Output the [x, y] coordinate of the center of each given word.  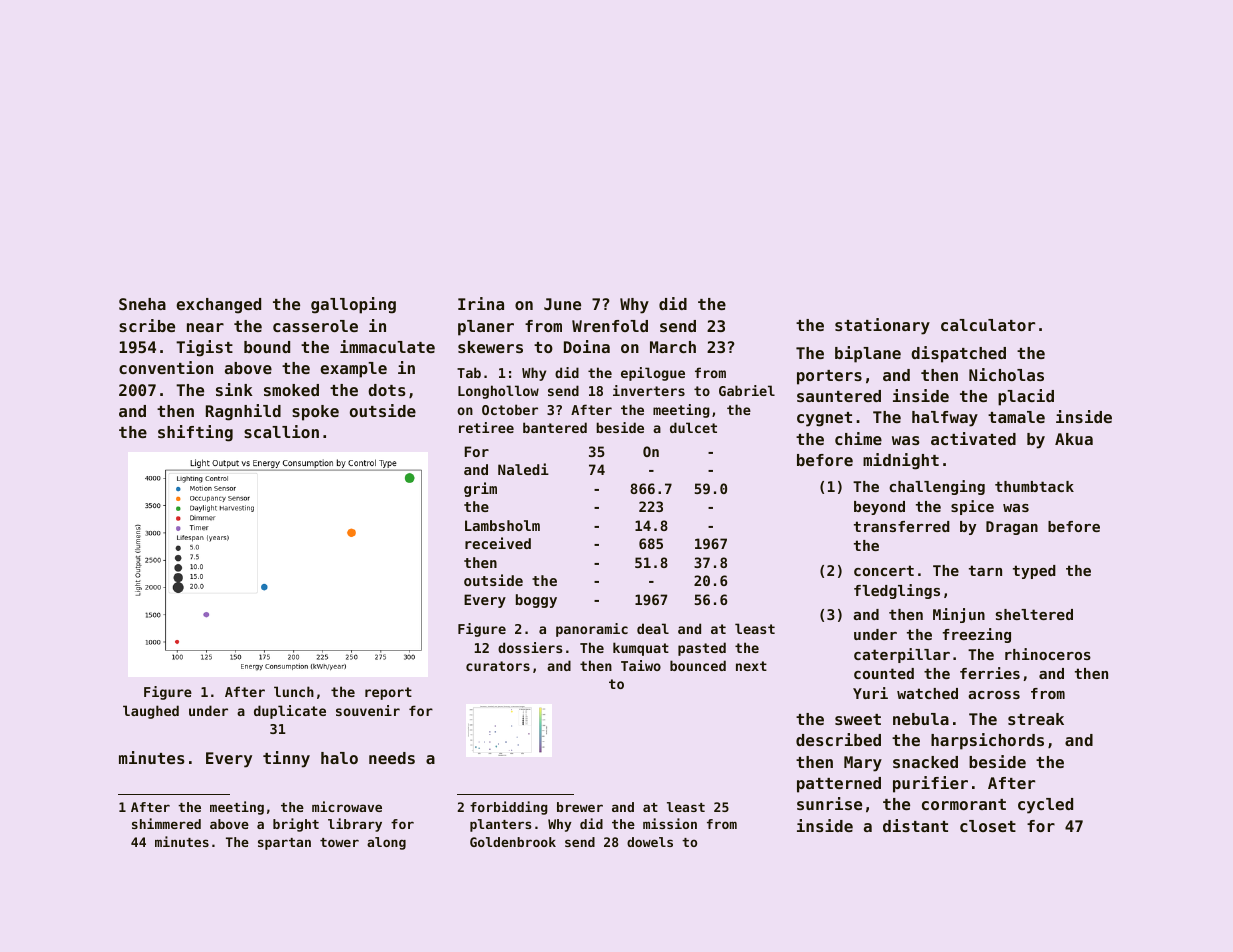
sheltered [1034, 614]
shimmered [166, 823]
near [205, 327]
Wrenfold [610, 326]
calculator [988, 325]
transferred [902, 526]
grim [480, 489]
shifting [195, 433]
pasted [702, 649]
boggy [536, 601]
